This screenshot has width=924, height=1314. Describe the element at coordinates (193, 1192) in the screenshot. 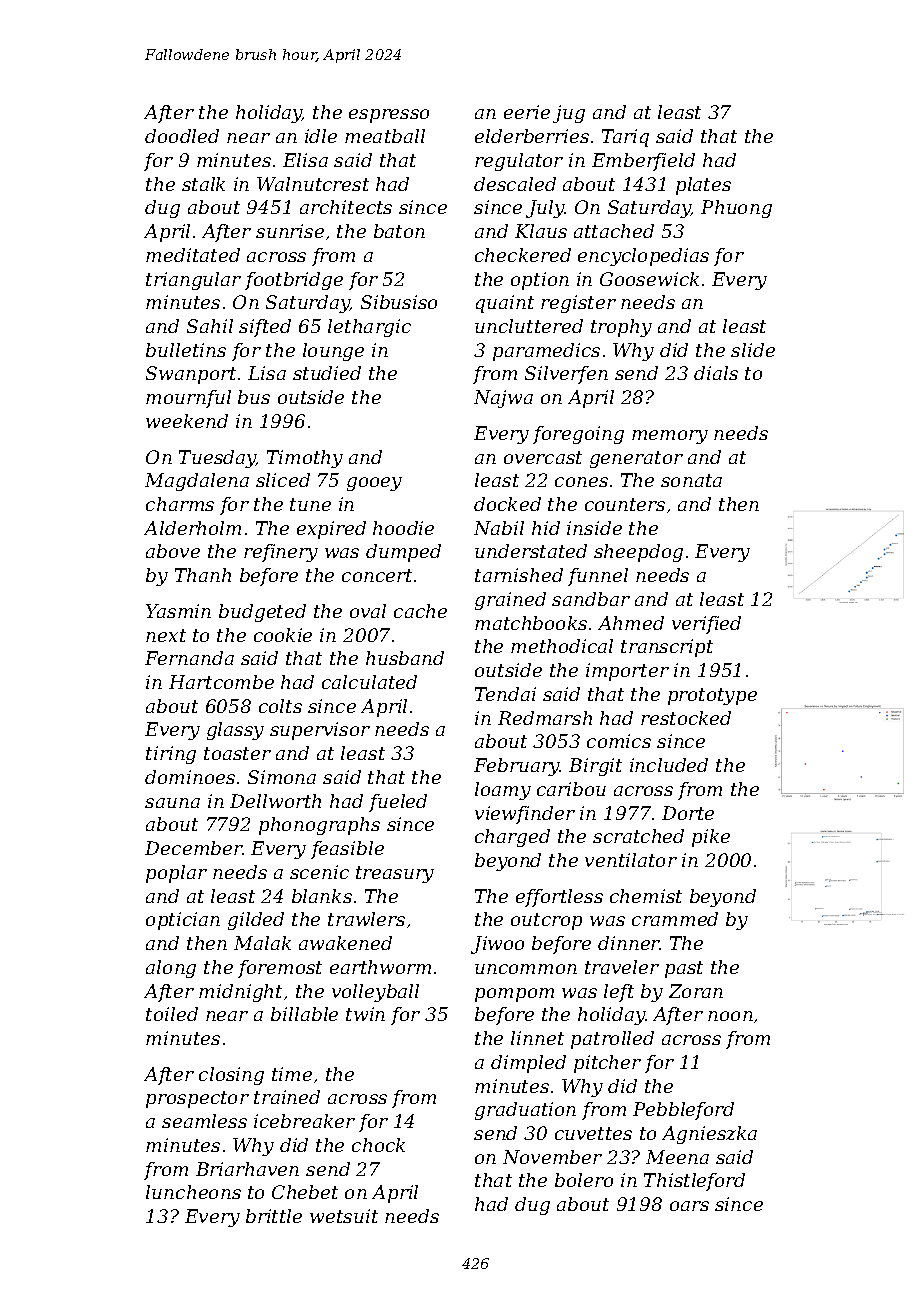

I see `luncheons` at that location.
